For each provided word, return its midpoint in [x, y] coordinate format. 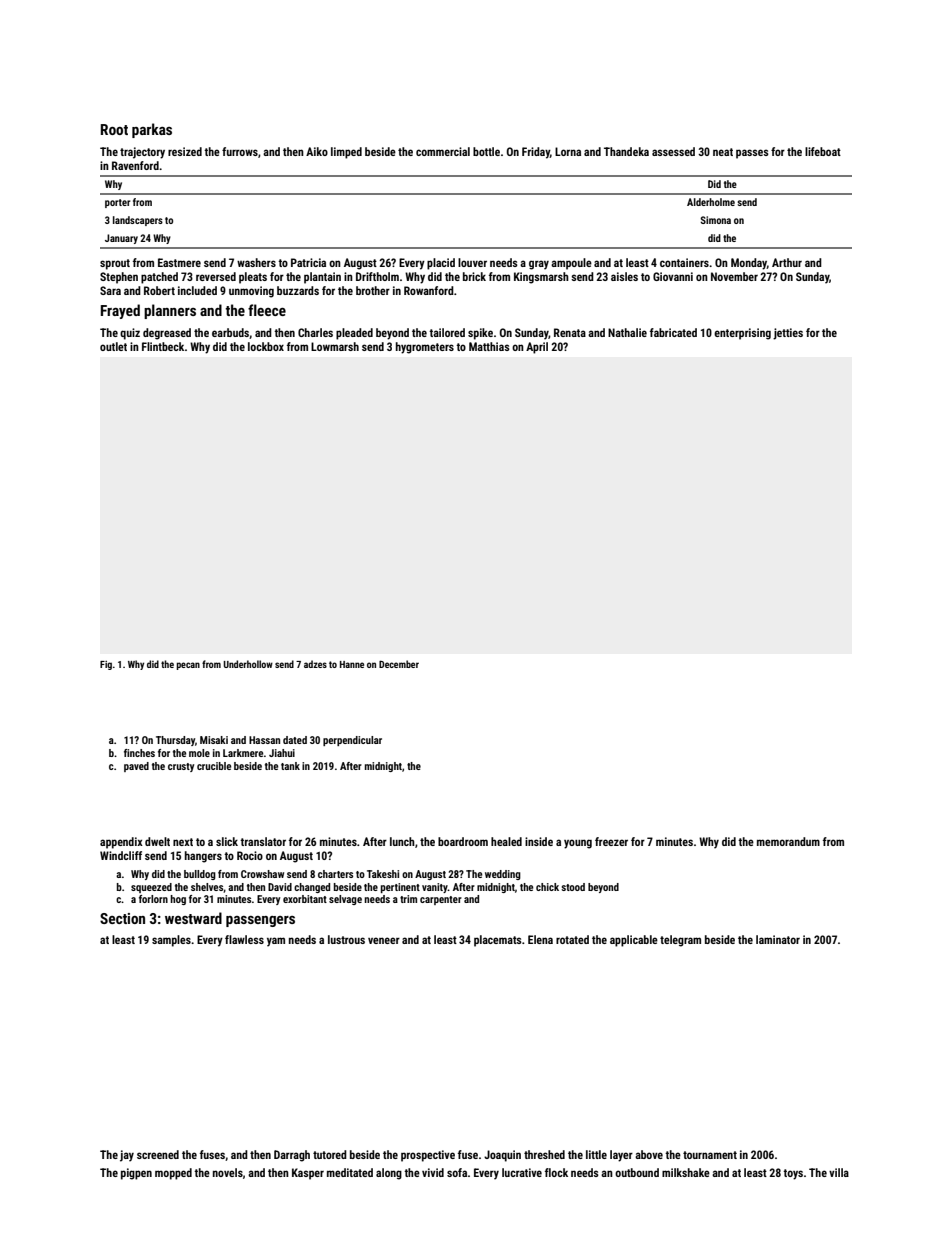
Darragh [292, 1156]
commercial [443, 151]
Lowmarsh [335, 346]
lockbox [266, 346]
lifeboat [823, 151]
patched [159, 278]
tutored [330, 1154]
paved [136, 767]
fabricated [673, 332]
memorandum [788, 841]
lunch [402, 841]
